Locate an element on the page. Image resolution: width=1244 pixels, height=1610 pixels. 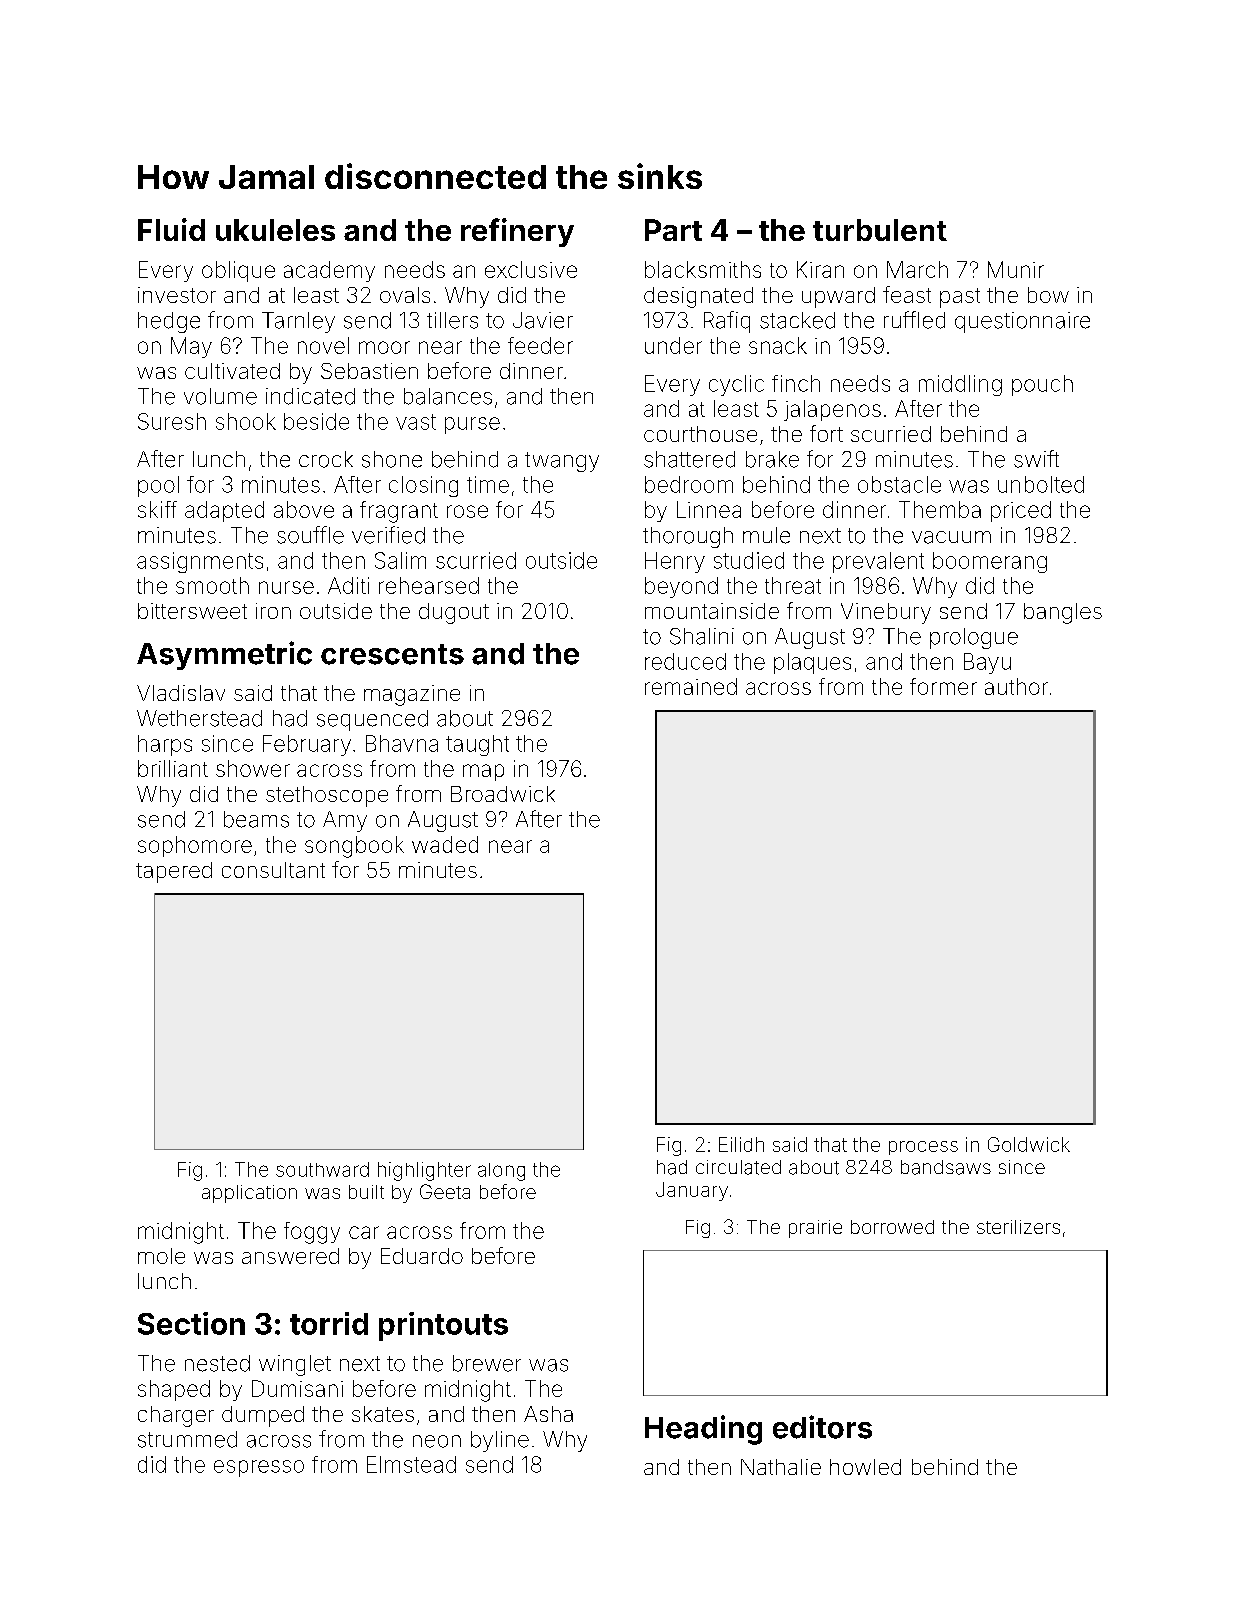
January is located at coordinates (692, 1191).
